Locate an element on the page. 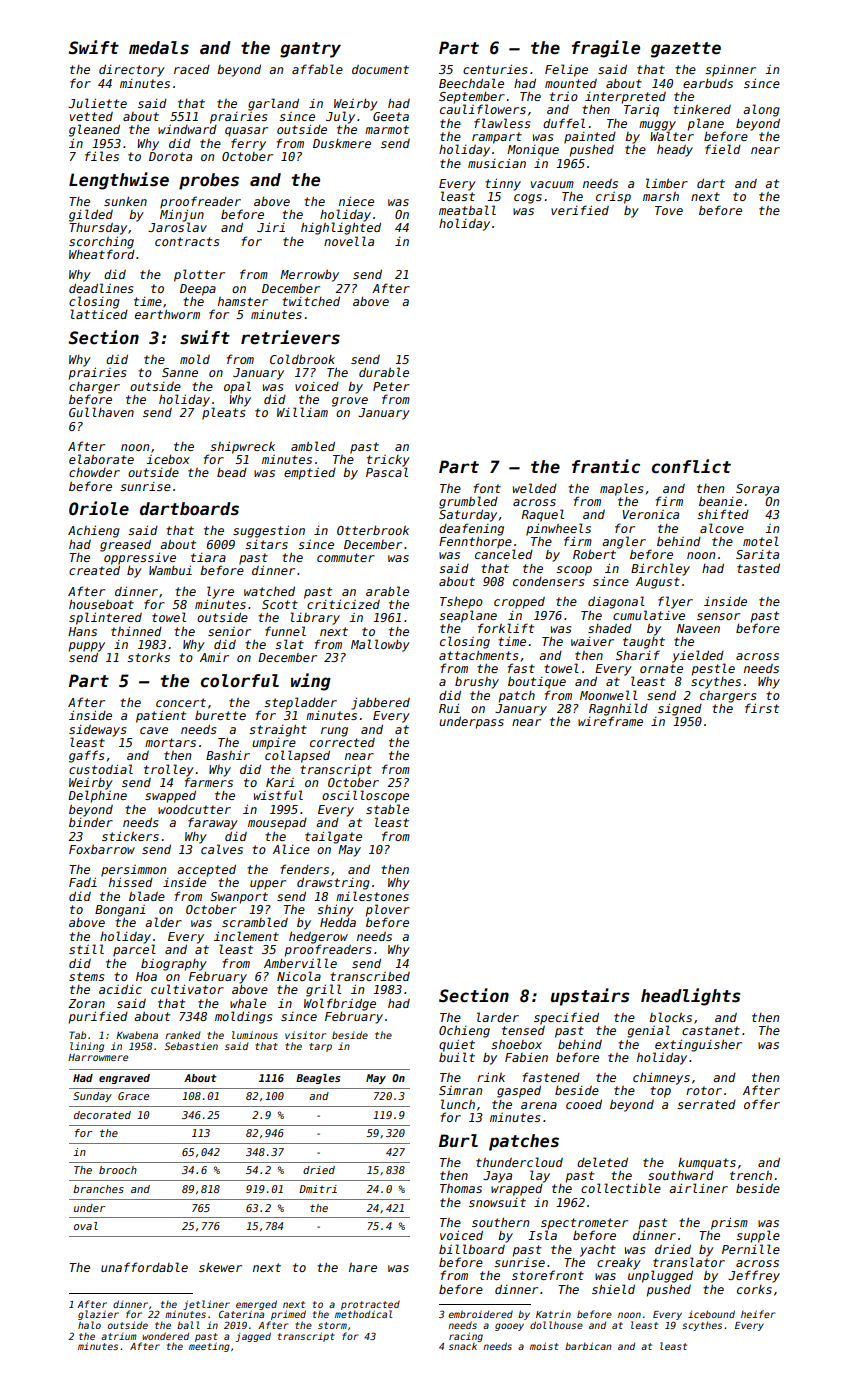 This page has width=849, height=1400. novella is located at coordinates (349, 241).
